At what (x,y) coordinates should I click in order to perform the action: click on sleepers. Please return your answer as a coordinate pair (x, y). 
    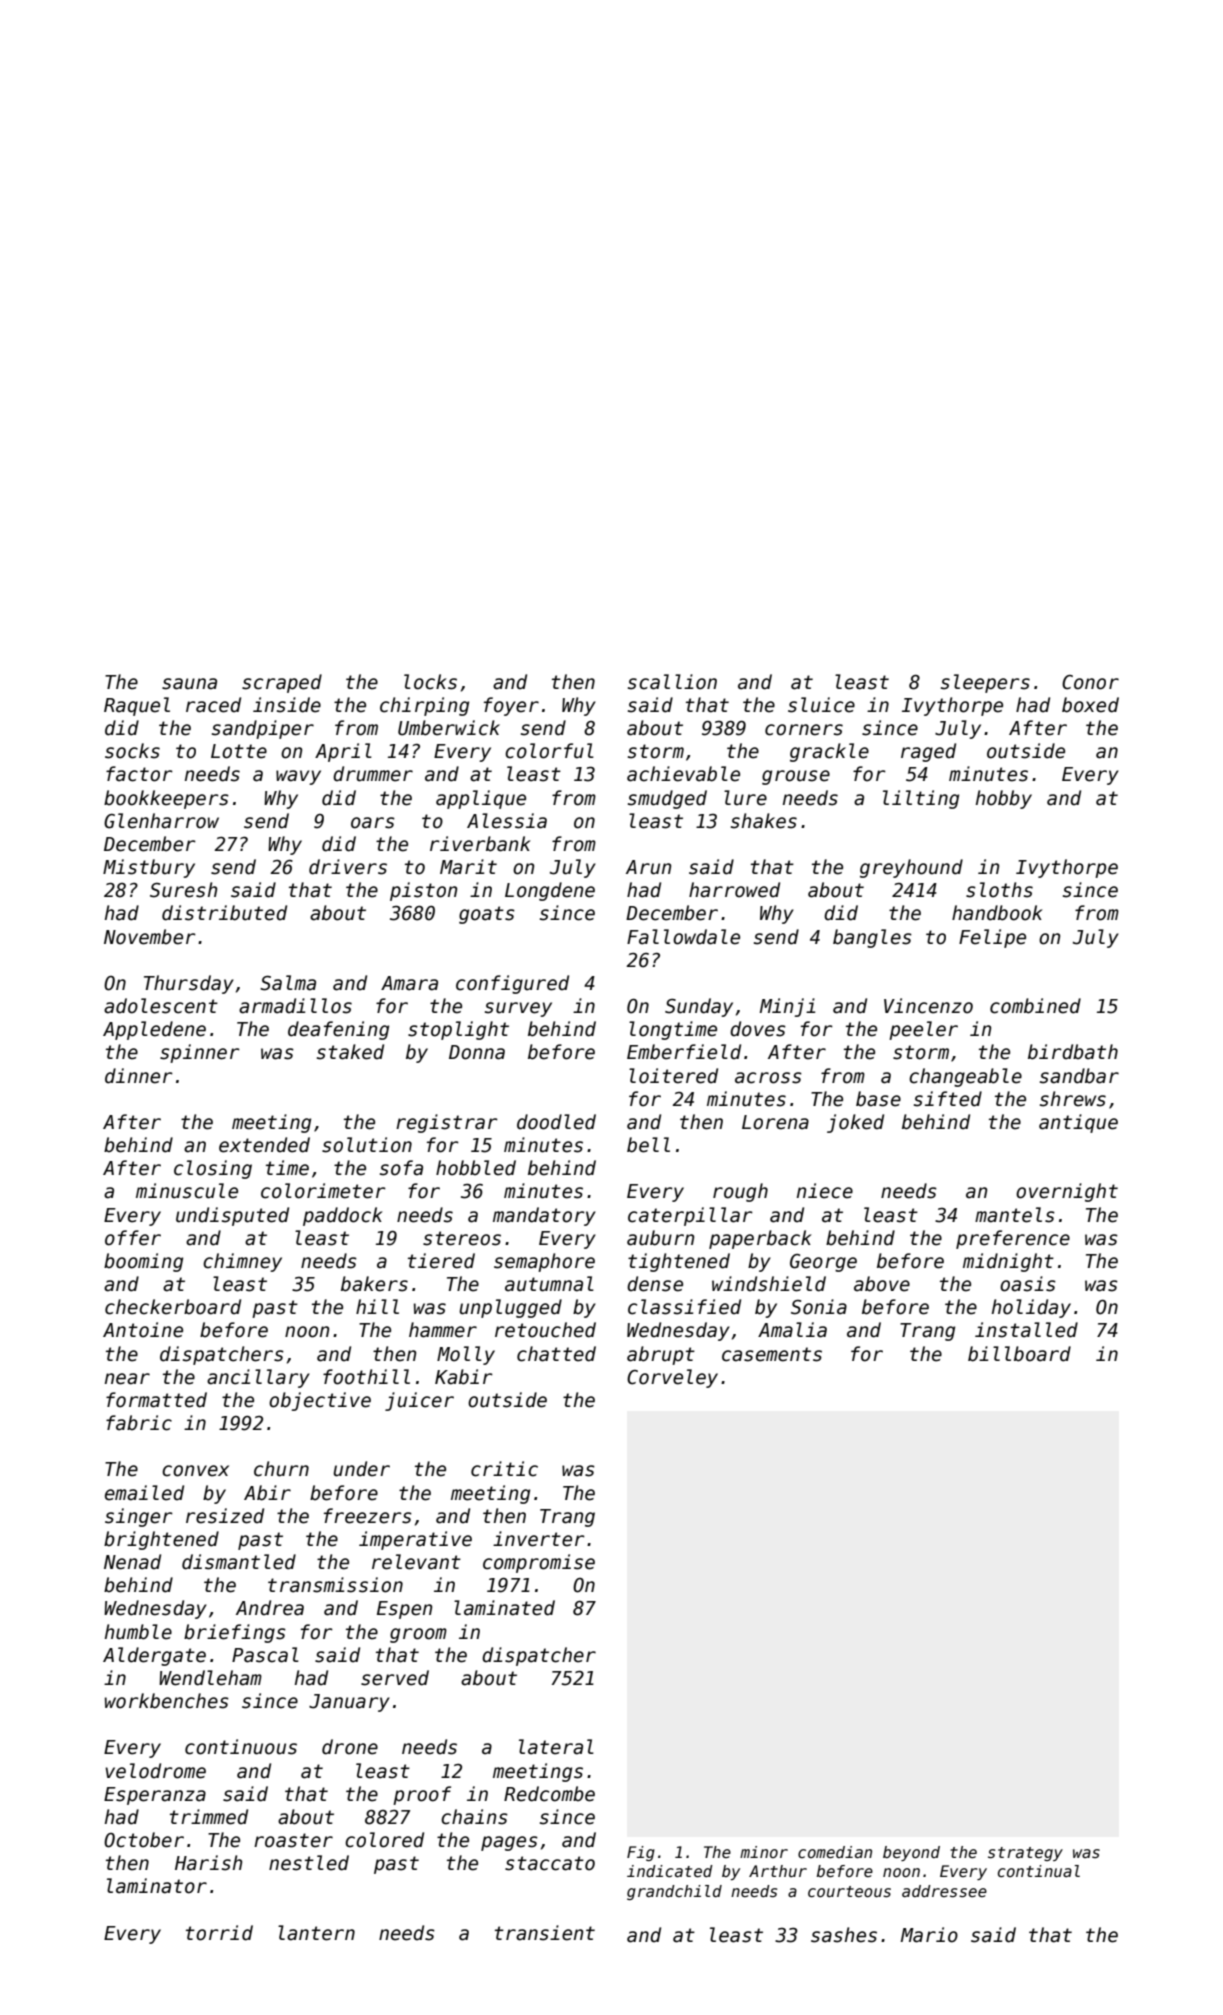
    Looking at the image, I should click on (985, 683).
